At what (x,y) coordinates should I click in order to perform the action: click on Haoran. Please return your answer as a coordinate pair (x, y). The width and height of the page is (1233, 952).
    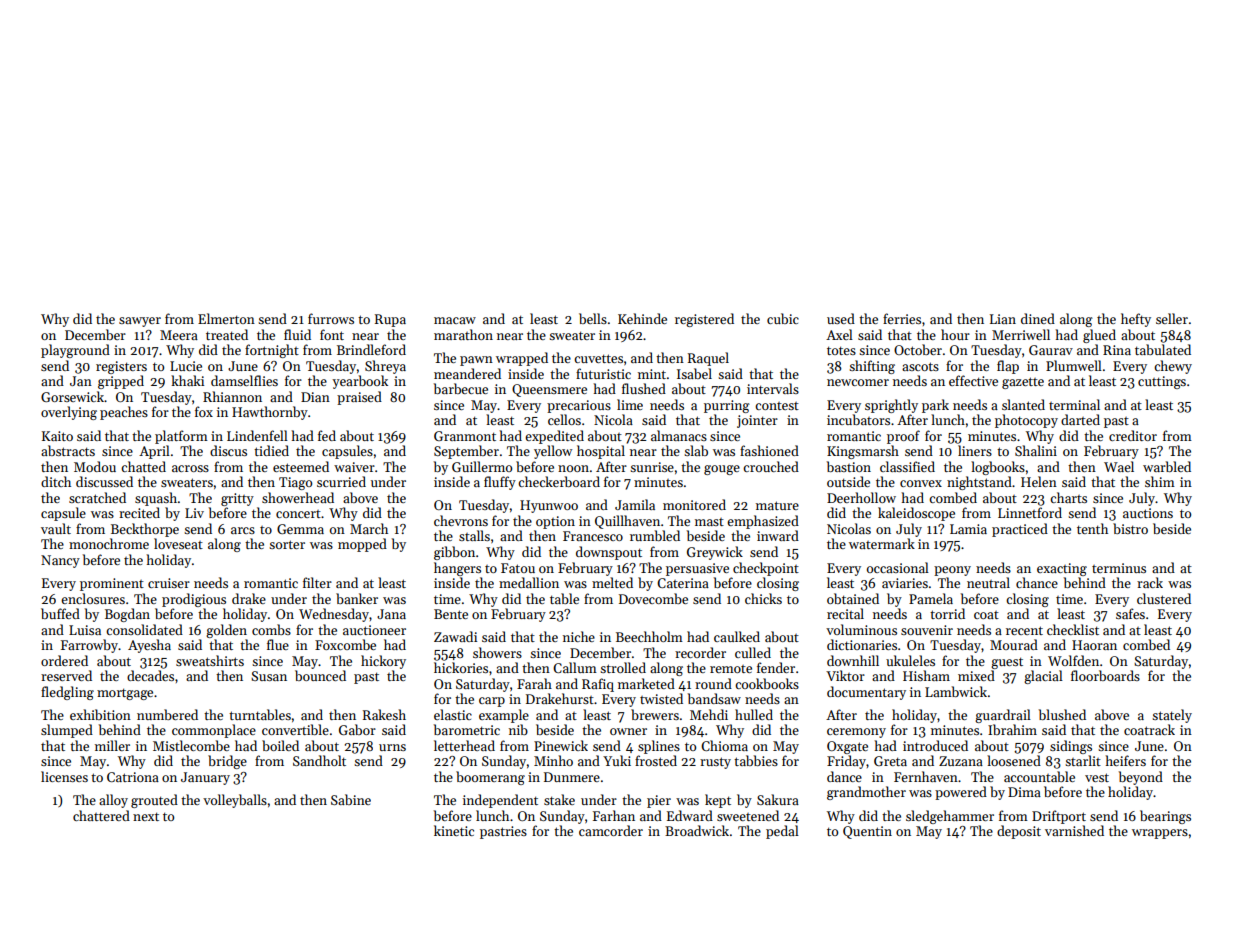
    Looking at the image, I should click on (1094, 645).
